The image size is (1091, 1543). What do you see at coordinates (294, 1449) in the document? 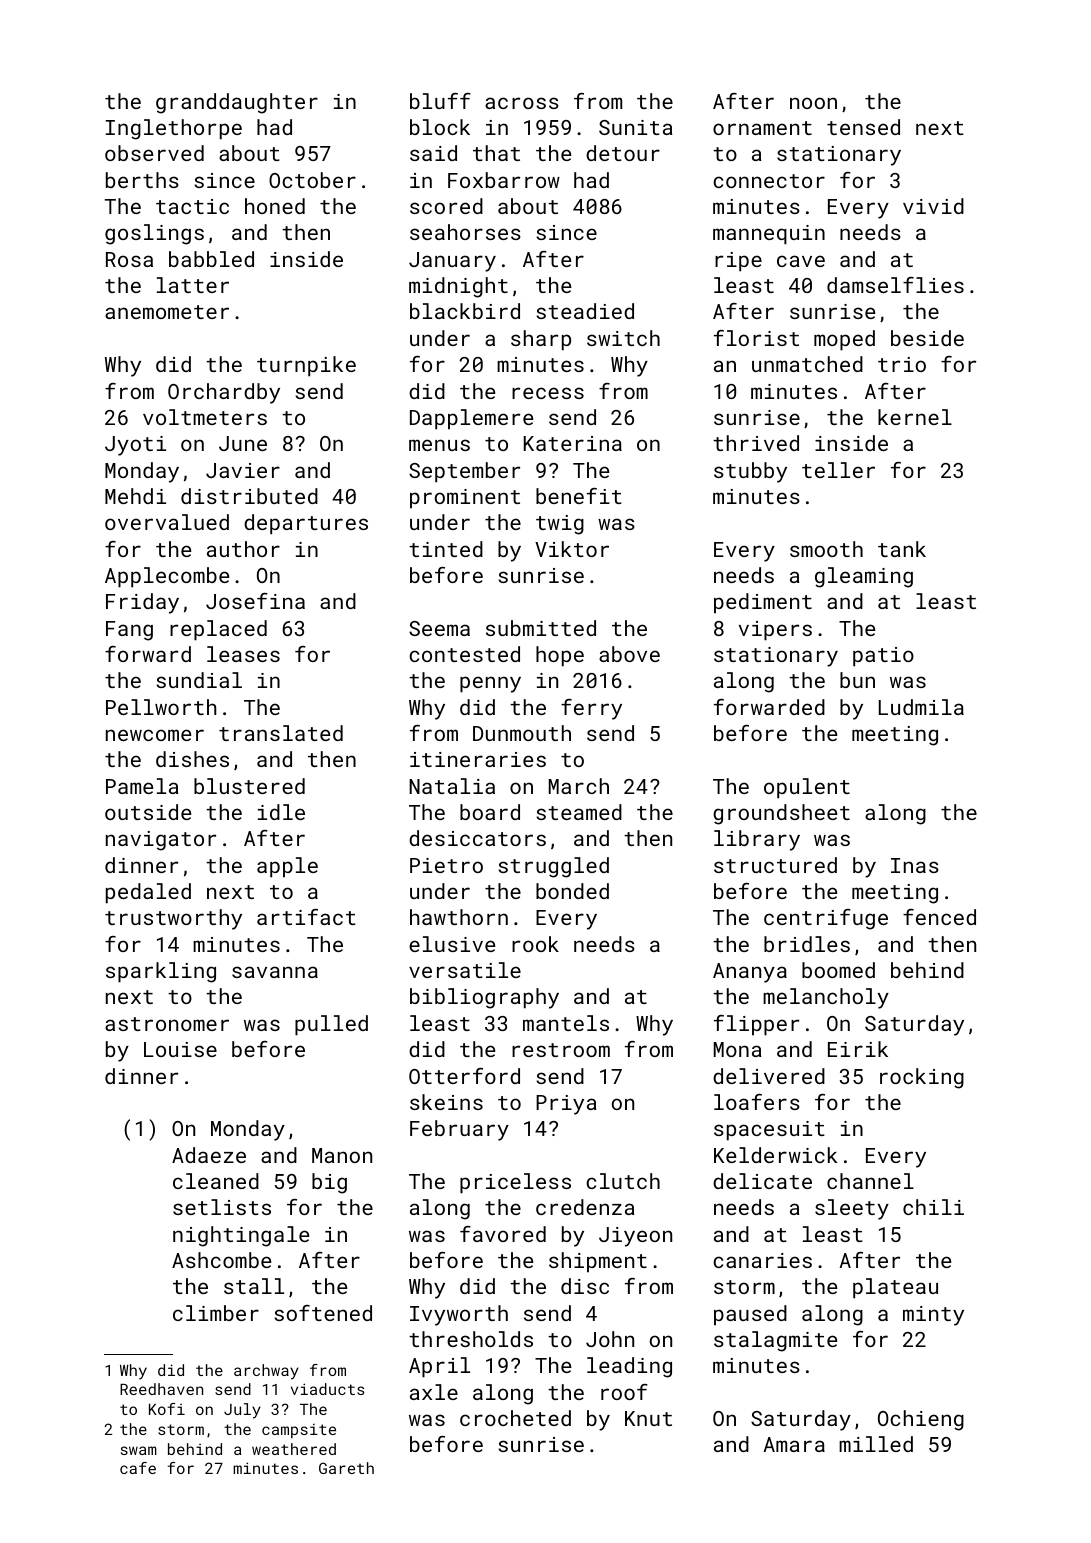
I see `weathered` at bounding box center [294, 1449].
